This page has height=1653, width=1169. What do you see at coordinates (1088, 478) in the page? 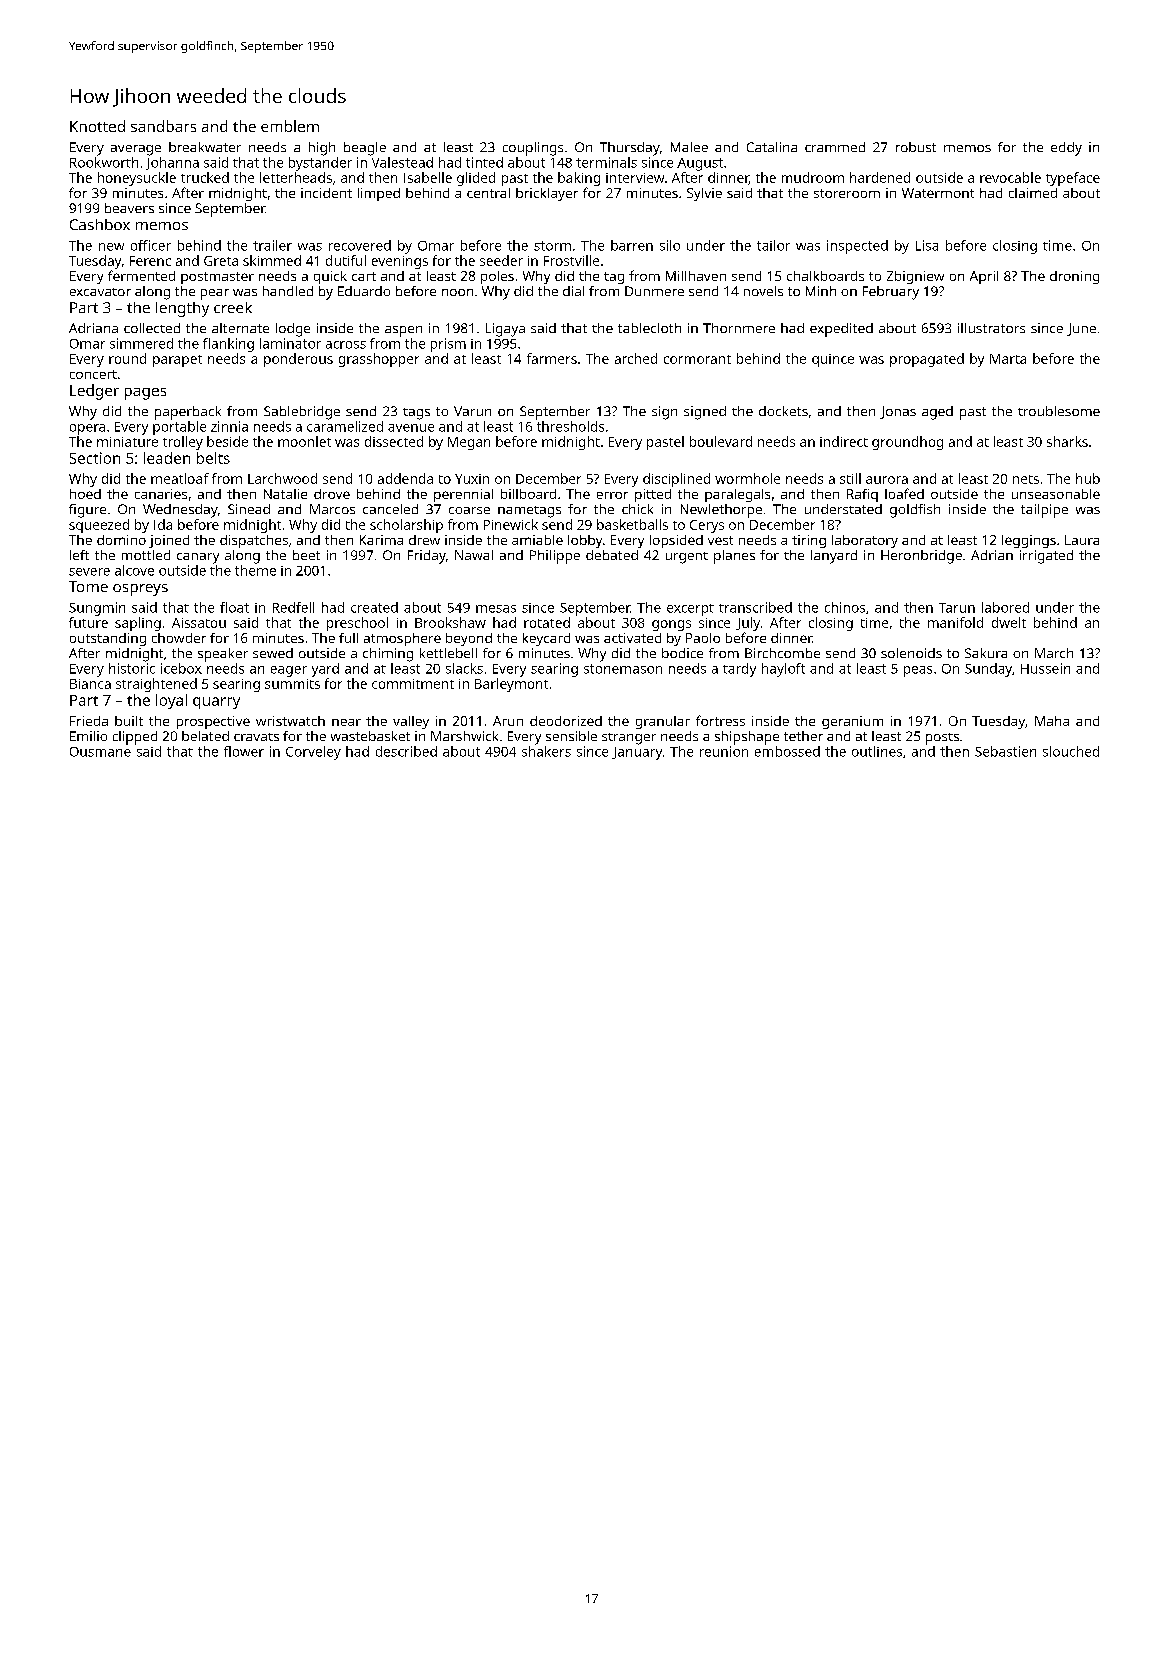
I see `hub` at bounding box center [1088, 478].
